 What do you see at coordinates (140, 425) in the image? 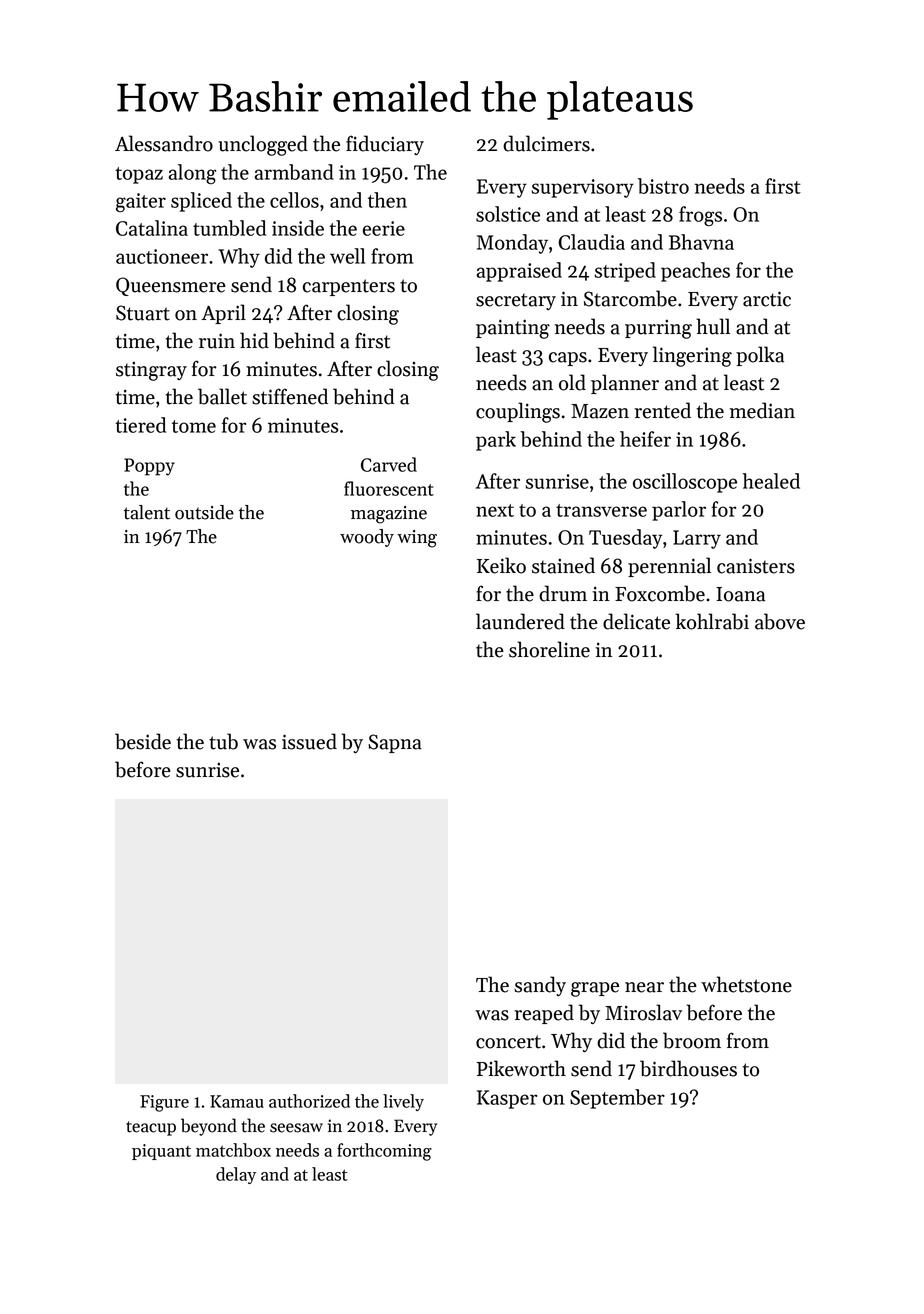
I see `tiered` at bounding box center [140, 425].
